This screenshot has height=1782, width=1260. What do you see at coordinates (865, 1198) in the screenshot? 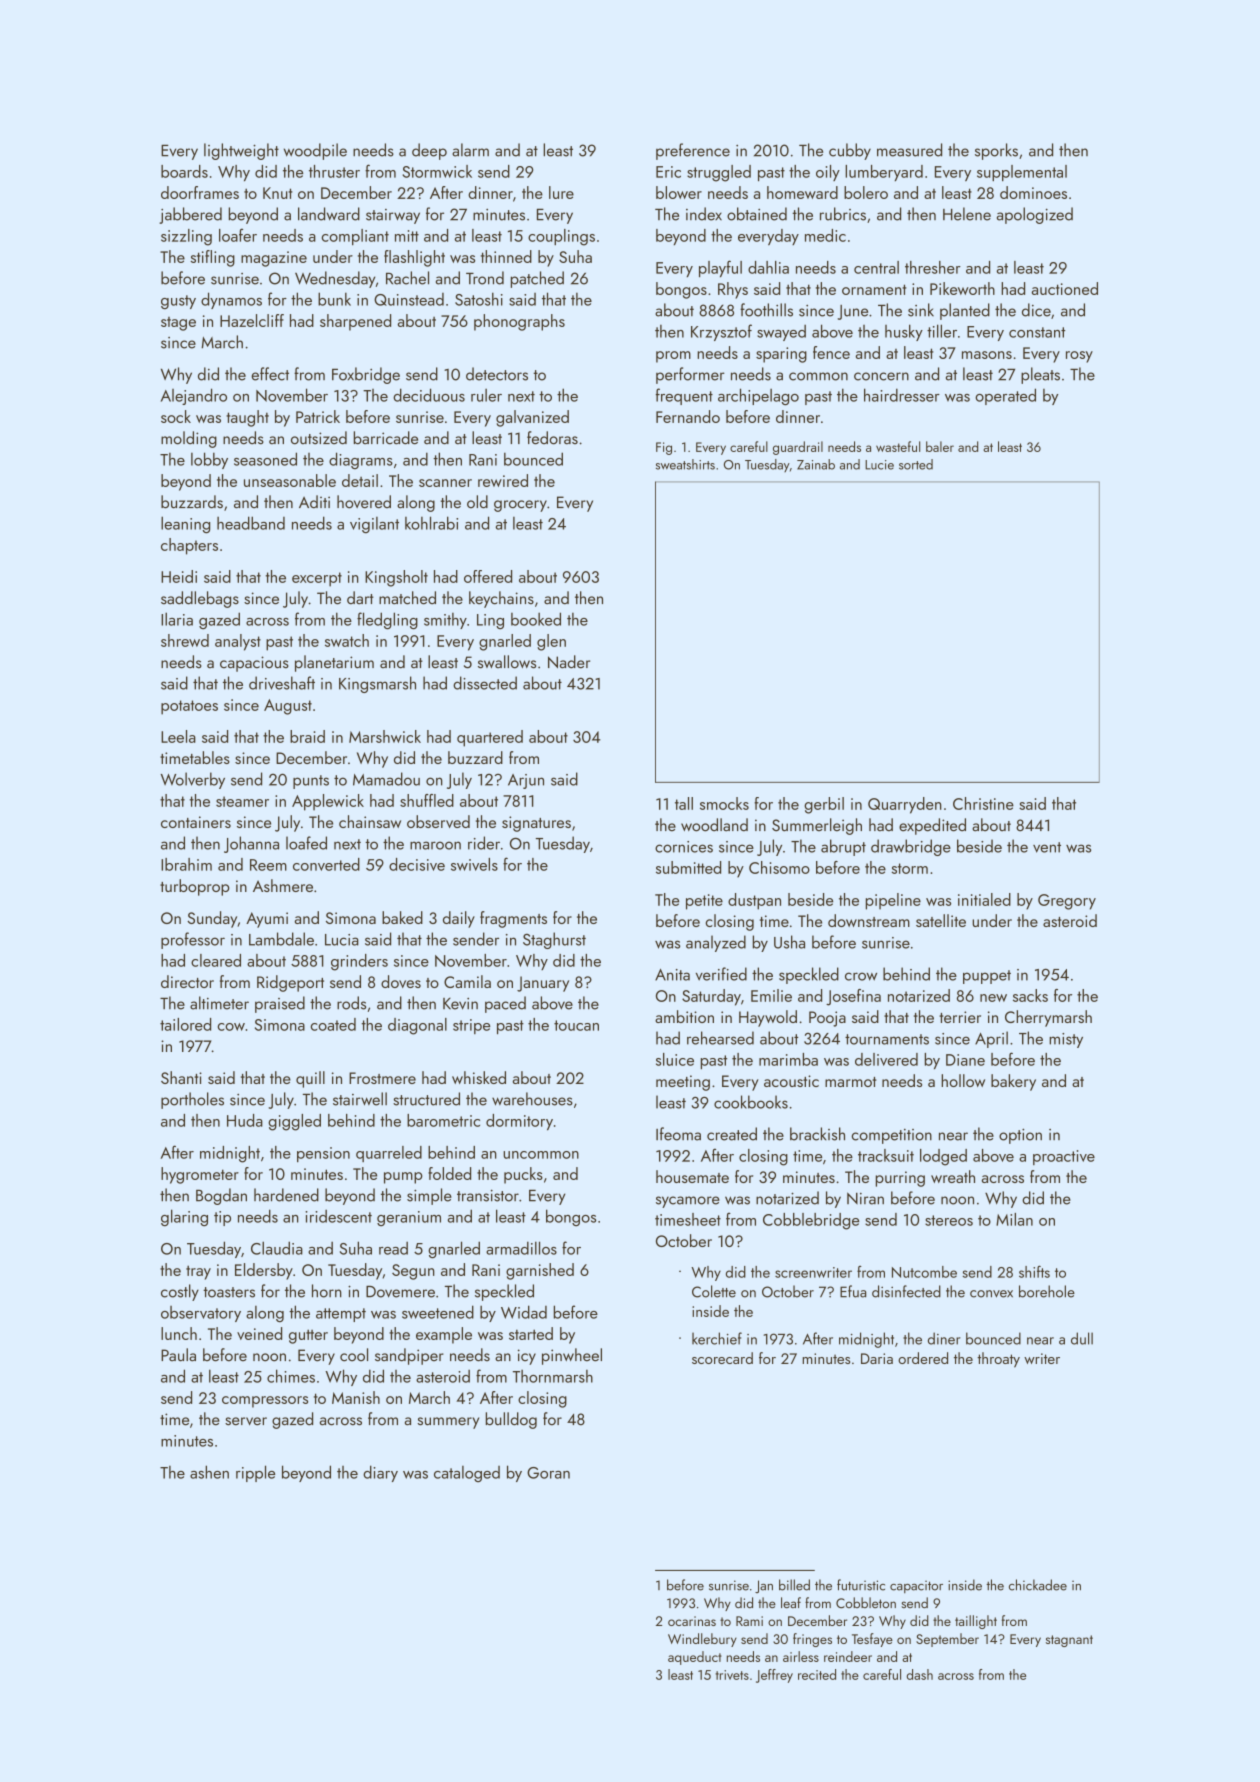
I see `Niran` at bounding box center [865, 1198].
